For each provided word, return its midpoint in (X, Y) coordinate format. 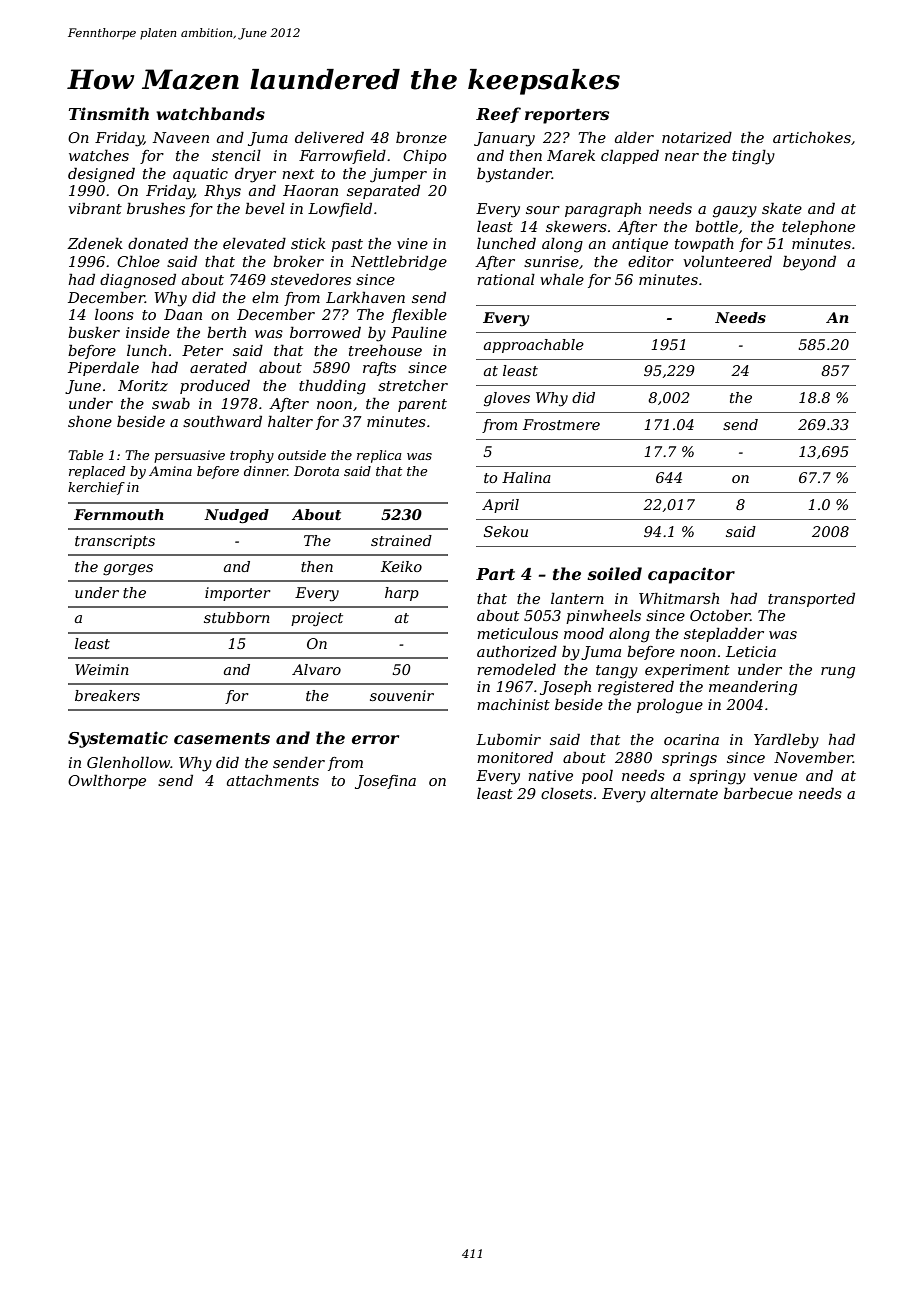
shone (90, 421)
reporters (567, 116)
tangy (617, 672)
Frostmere (561, 424)
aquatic (200, 175)
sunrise (551, 261)
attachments (273, 780)
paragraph (603, 210)
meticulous (517, 633)
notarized (697, 138)
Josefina (385, 782)
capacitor (691, 575)
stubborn (237, 617)
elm (265, 297)
